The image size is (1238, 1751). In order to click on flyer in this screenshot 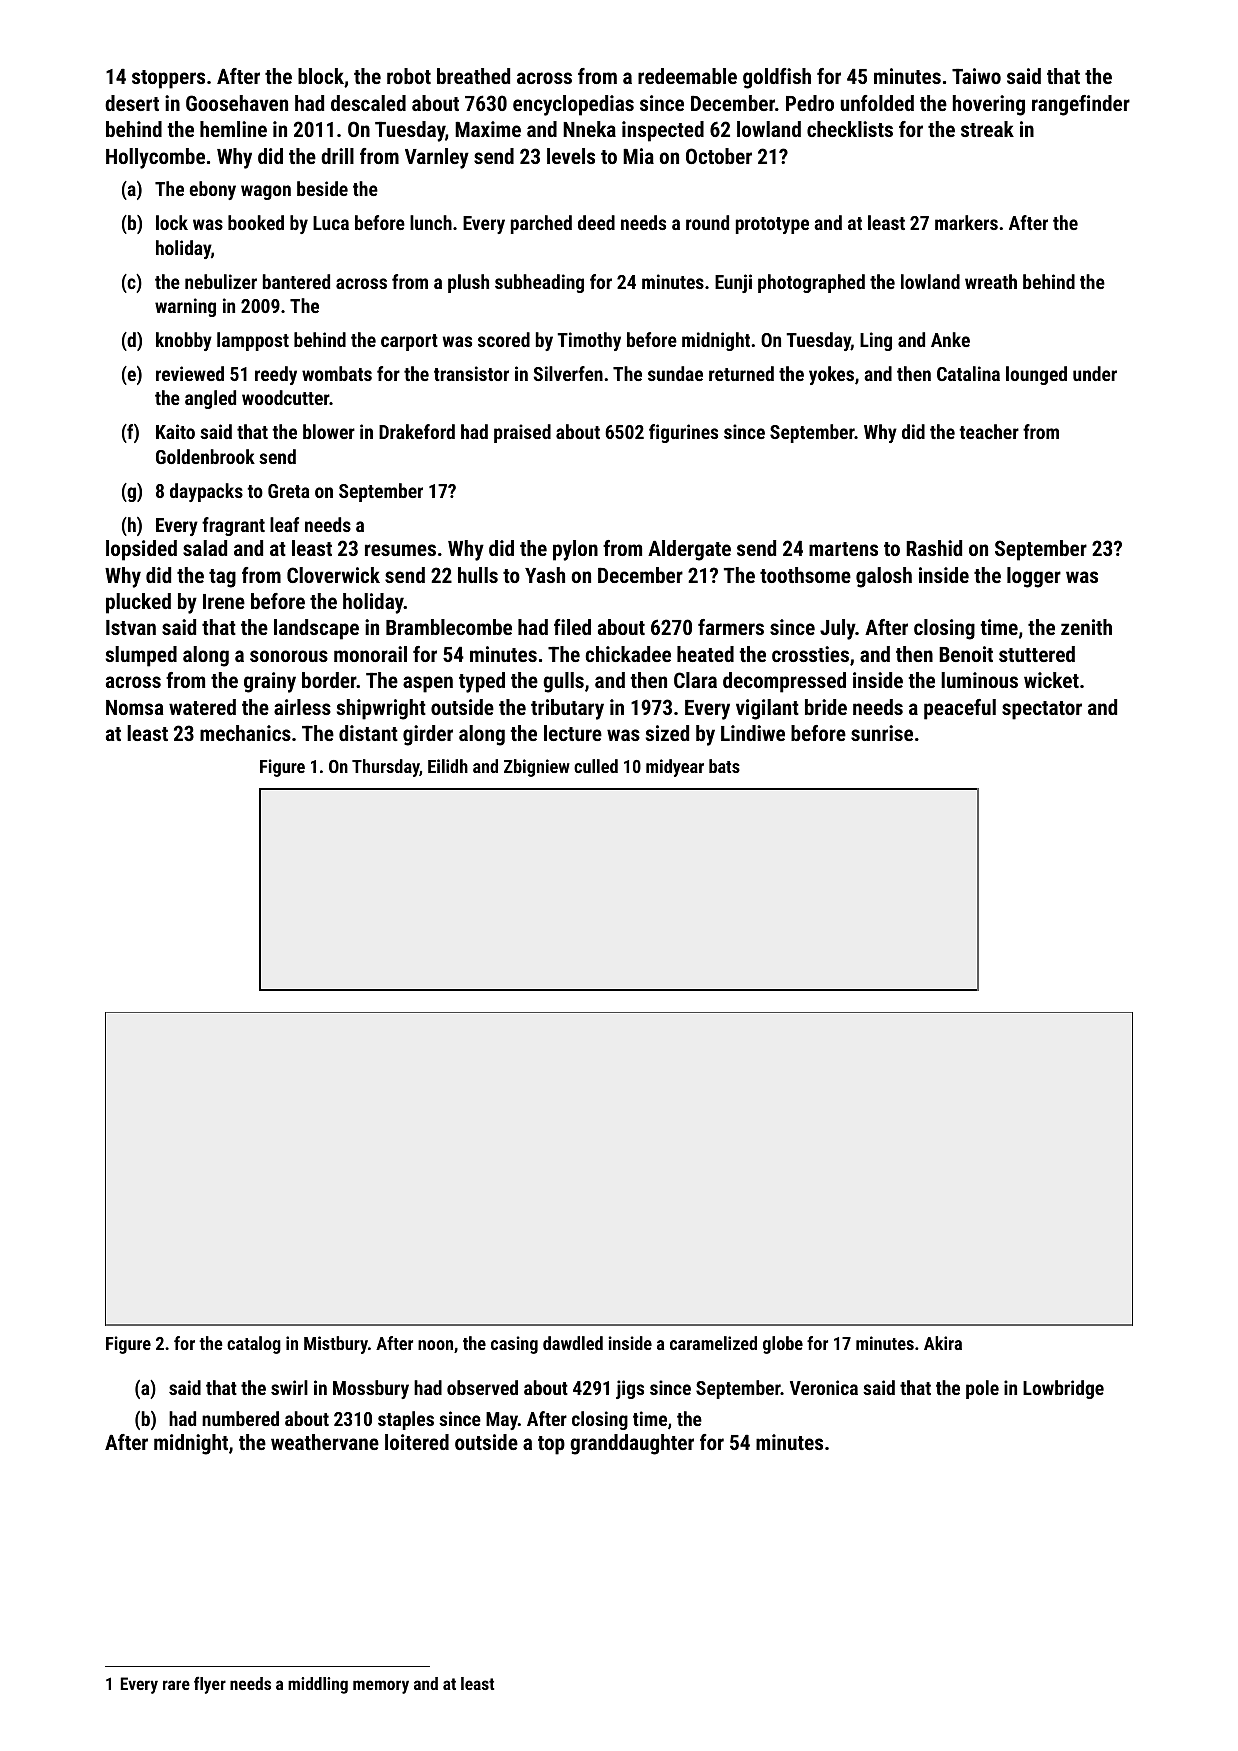, I will do `click(210, 1685)`.
